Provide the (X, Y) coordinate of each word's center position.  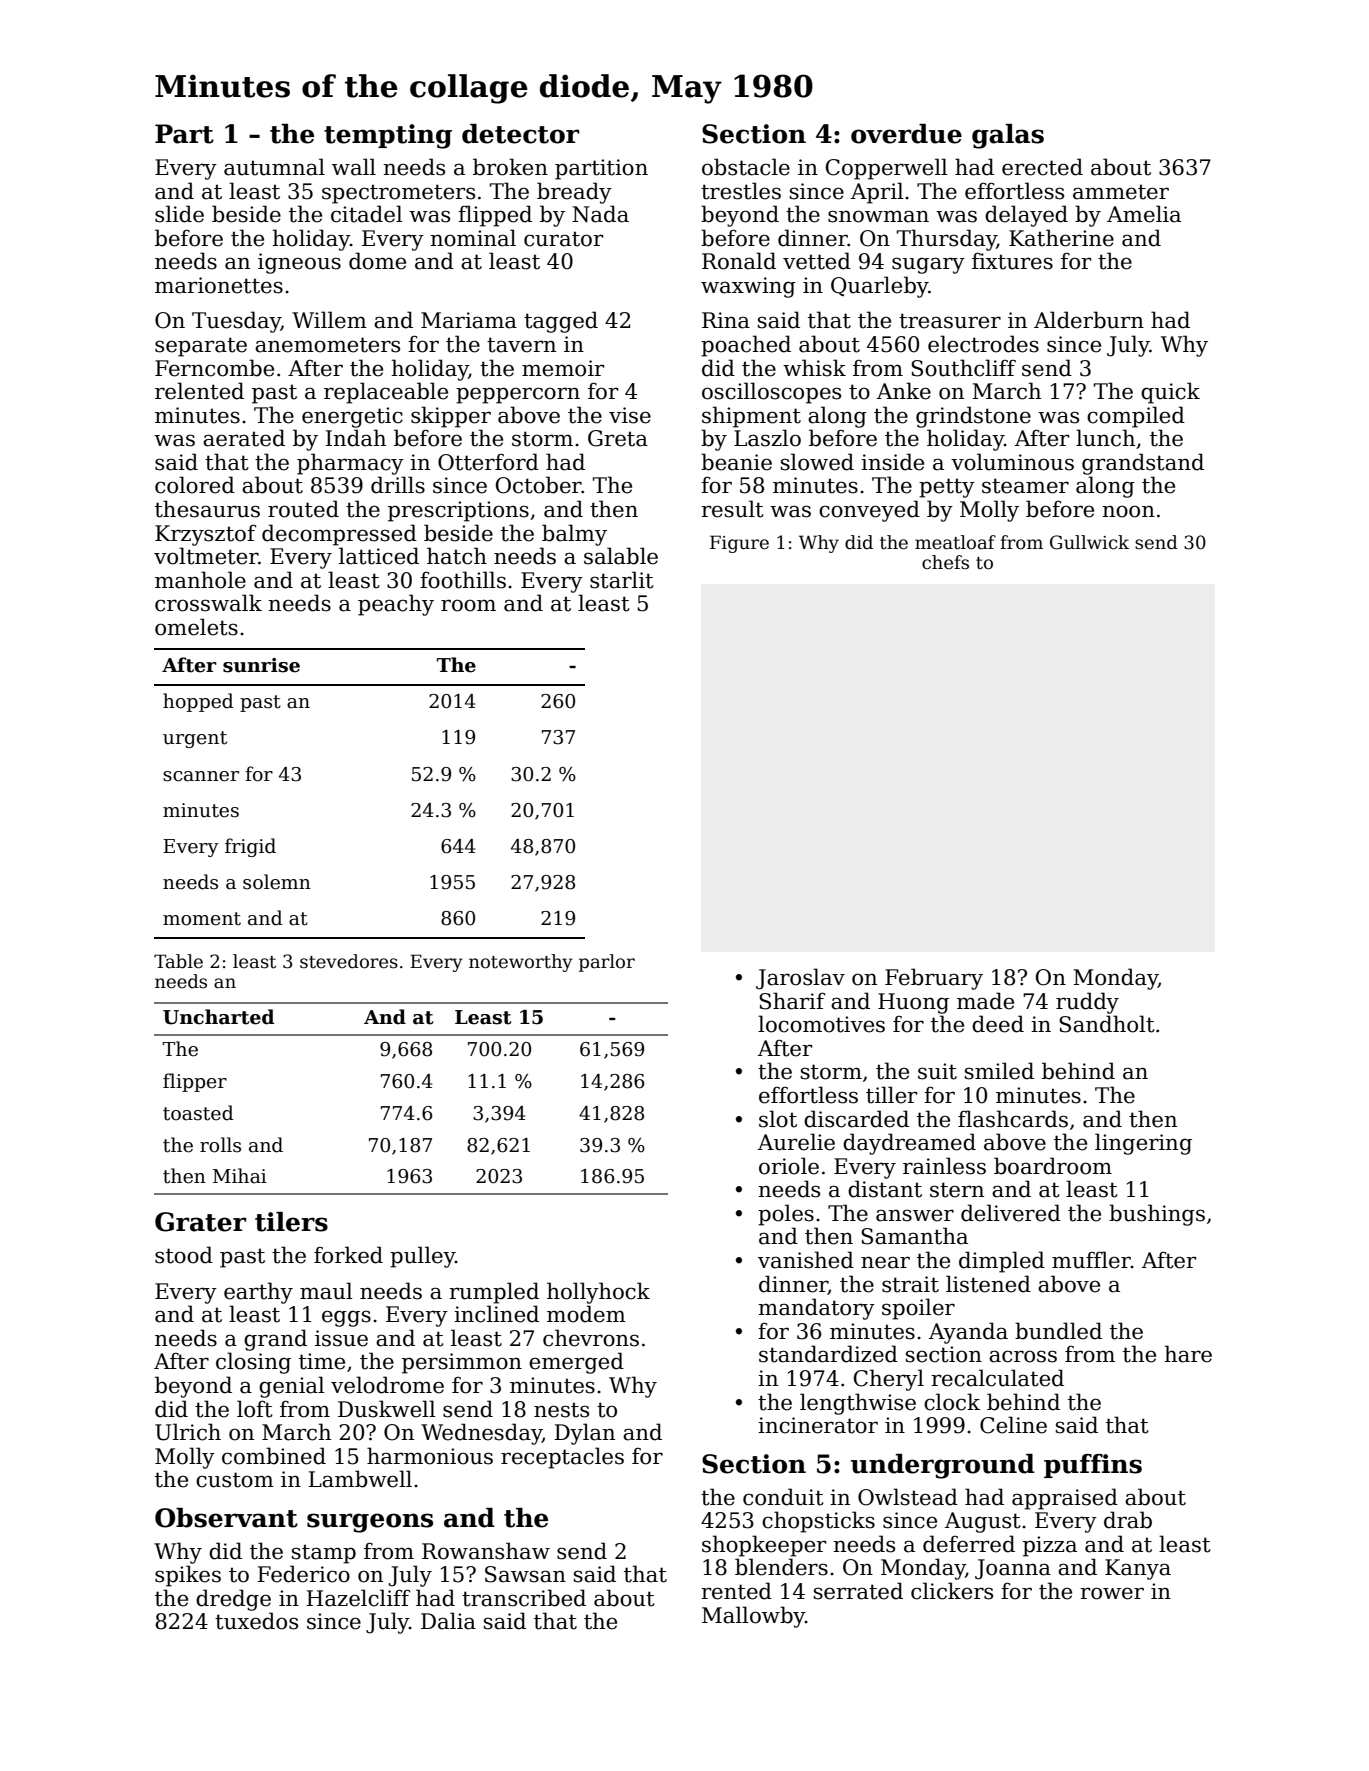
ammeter (1121, 192)
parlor (607, 963)
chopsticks (818, 1522)
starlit (622, 580)
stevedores (349, 961)
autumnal (274, 167)
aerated (244, 438)
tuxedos (256, 1621)
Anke (904, 391)
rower (1112, 1593)
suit (937, 1071)
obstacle (746, 167)
